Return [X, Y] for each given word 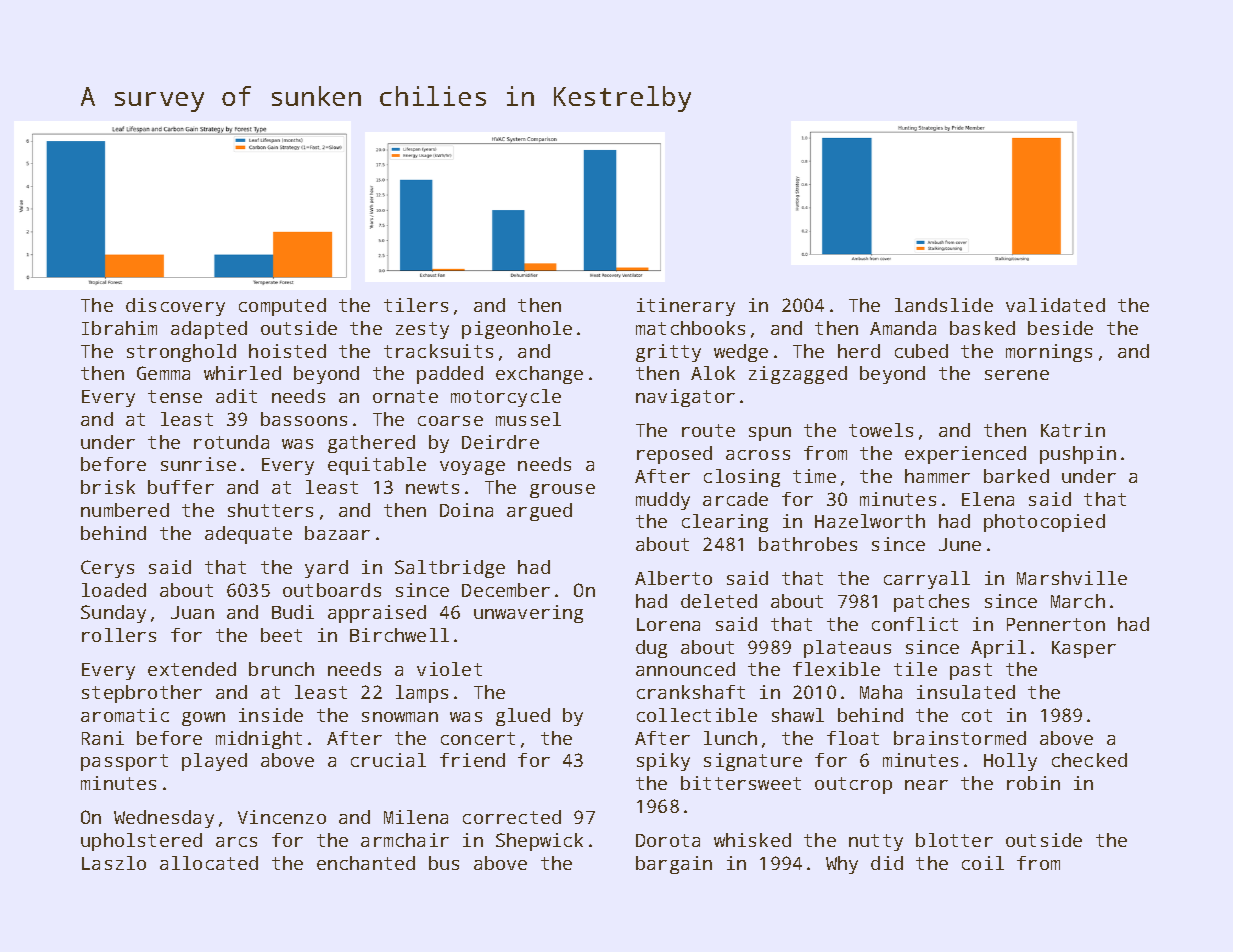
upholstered [141, 842]
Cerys [107, 569]
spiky [663, 762]
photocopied [1044, 523]
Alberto [673, 578]
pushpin [1078, 455]
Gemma [163, 373]
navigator [685, 398]
